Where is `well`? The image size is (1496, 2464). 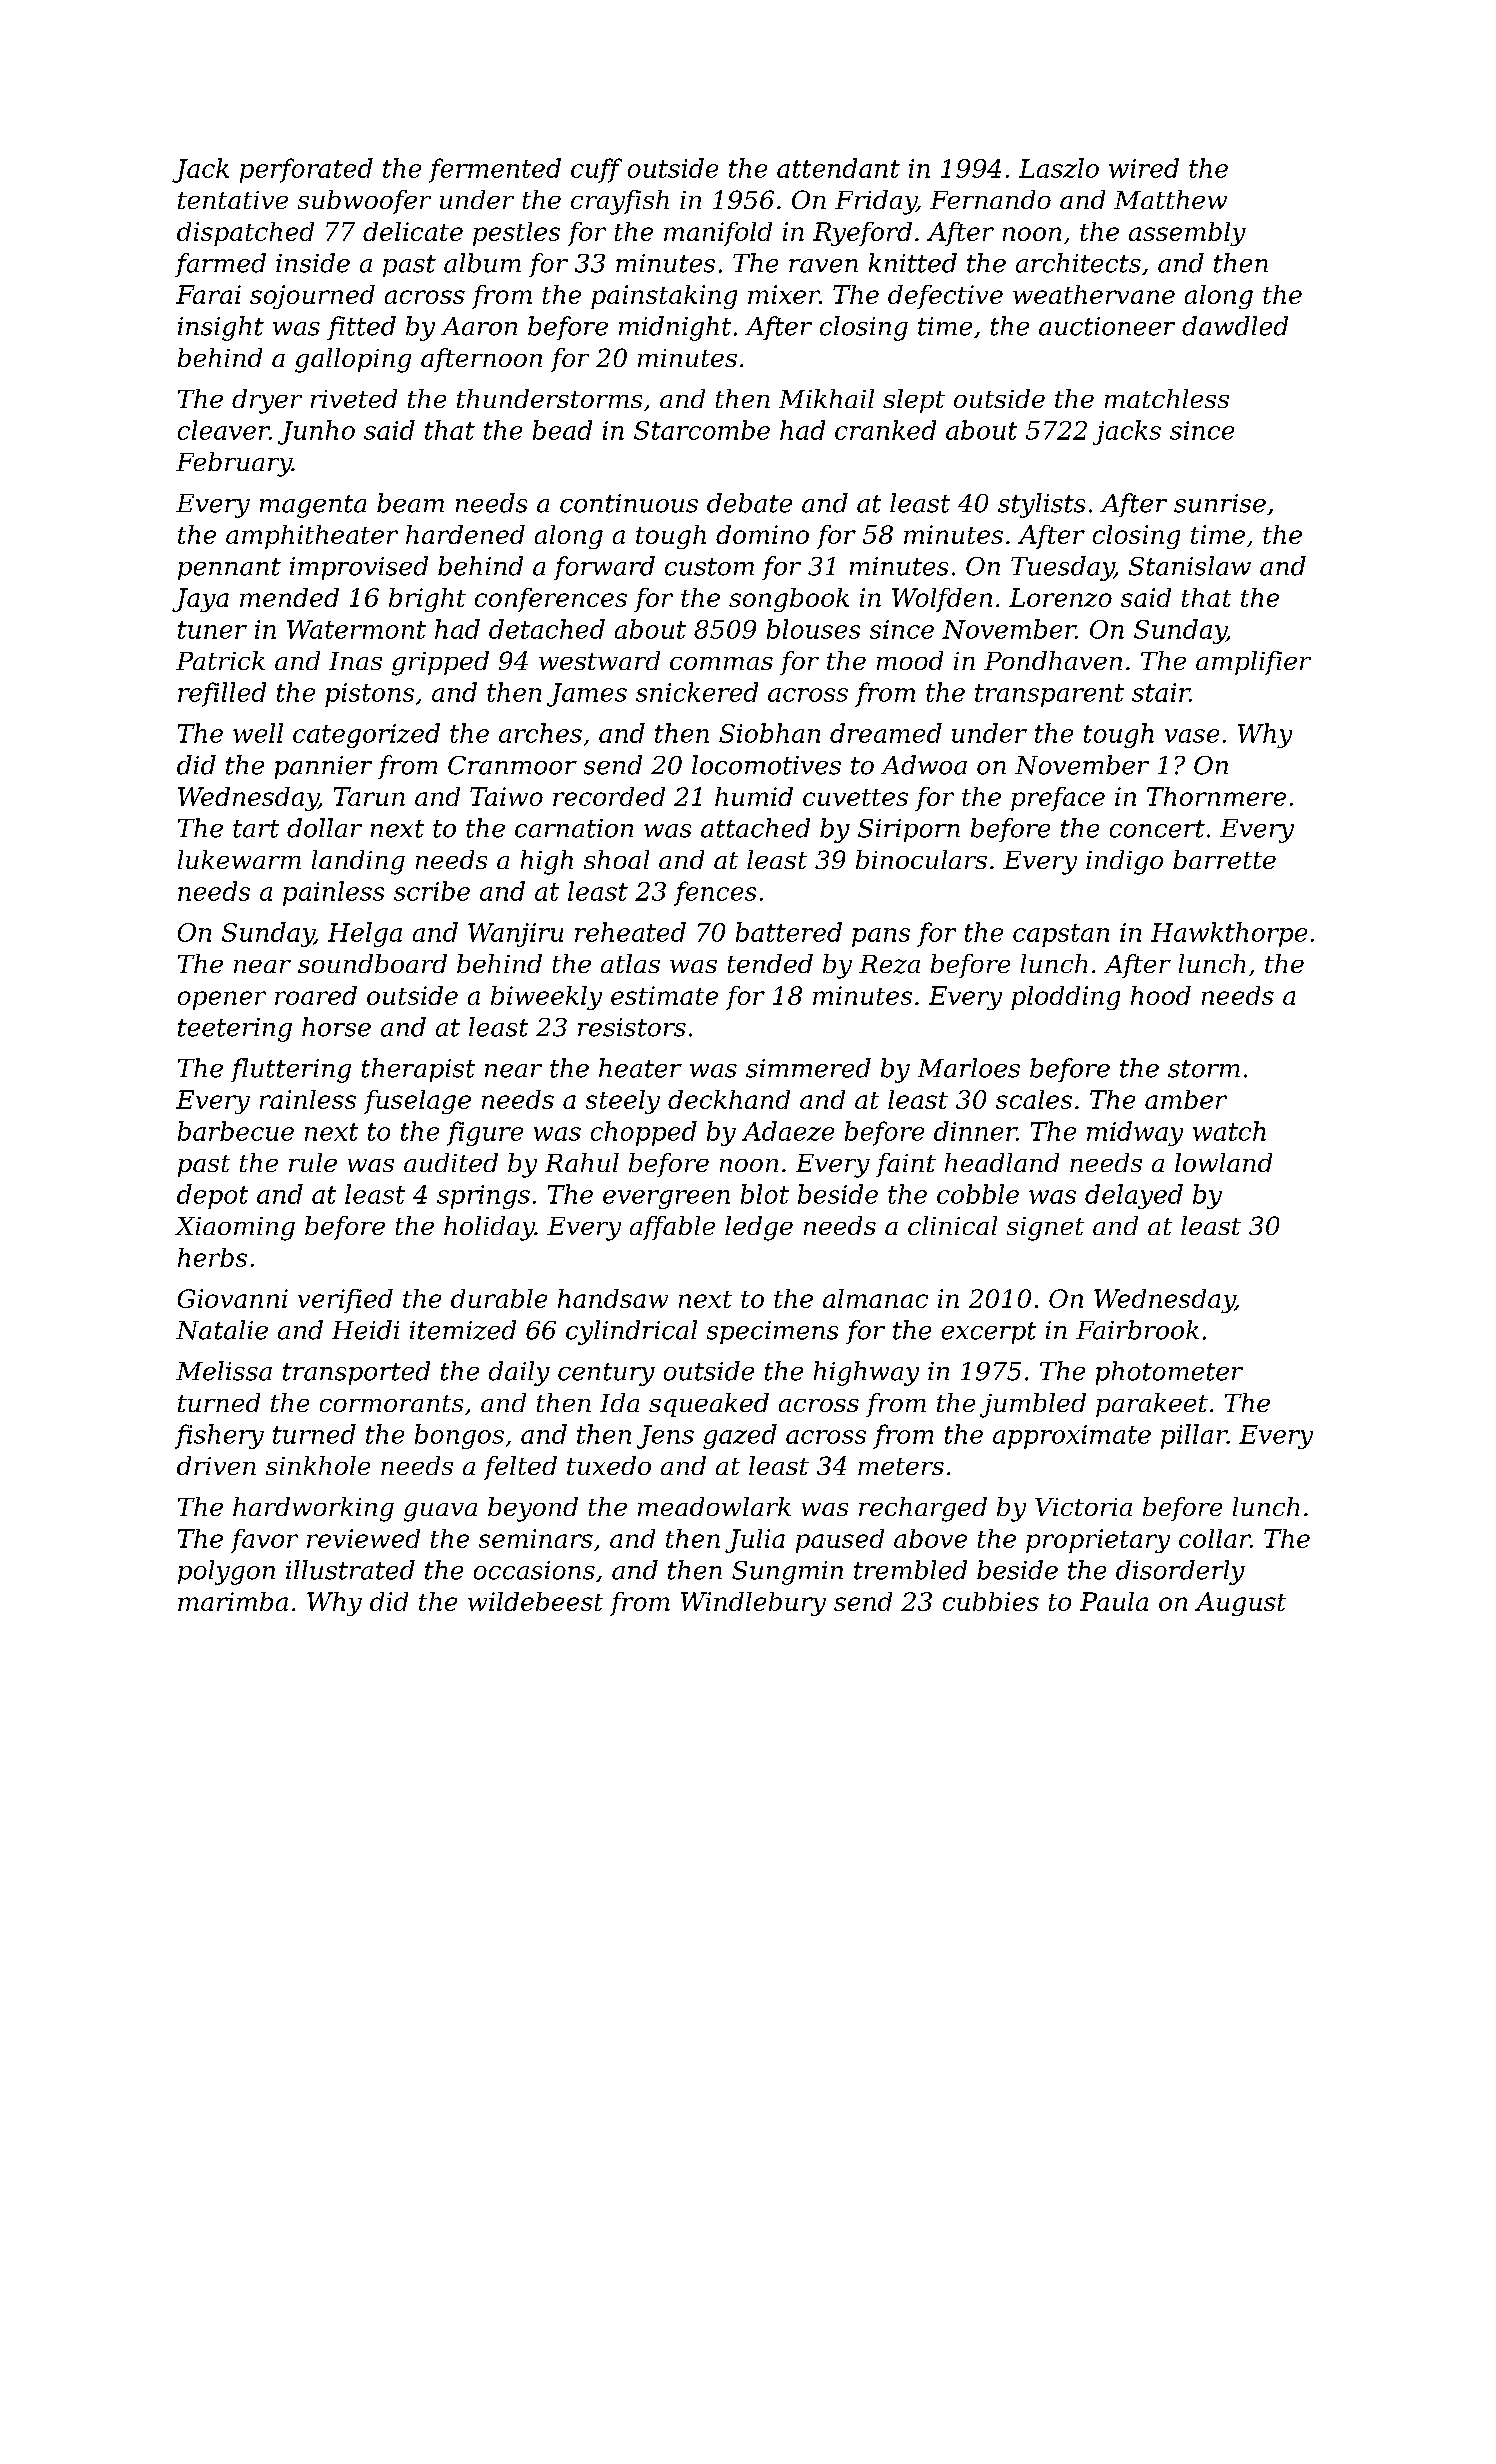
well is located at coordinates (258, 733).
